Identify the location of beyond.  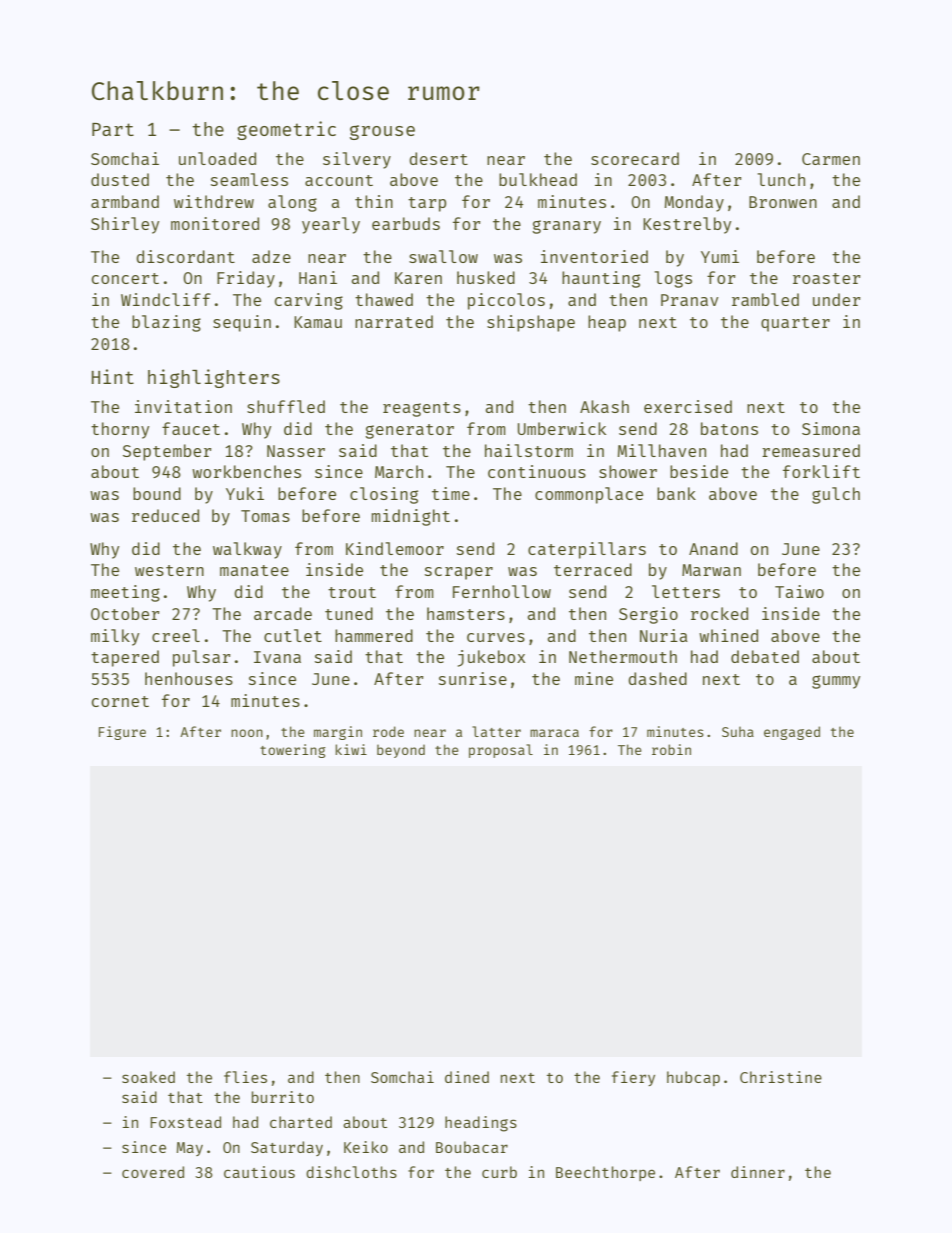
(401, 751).
